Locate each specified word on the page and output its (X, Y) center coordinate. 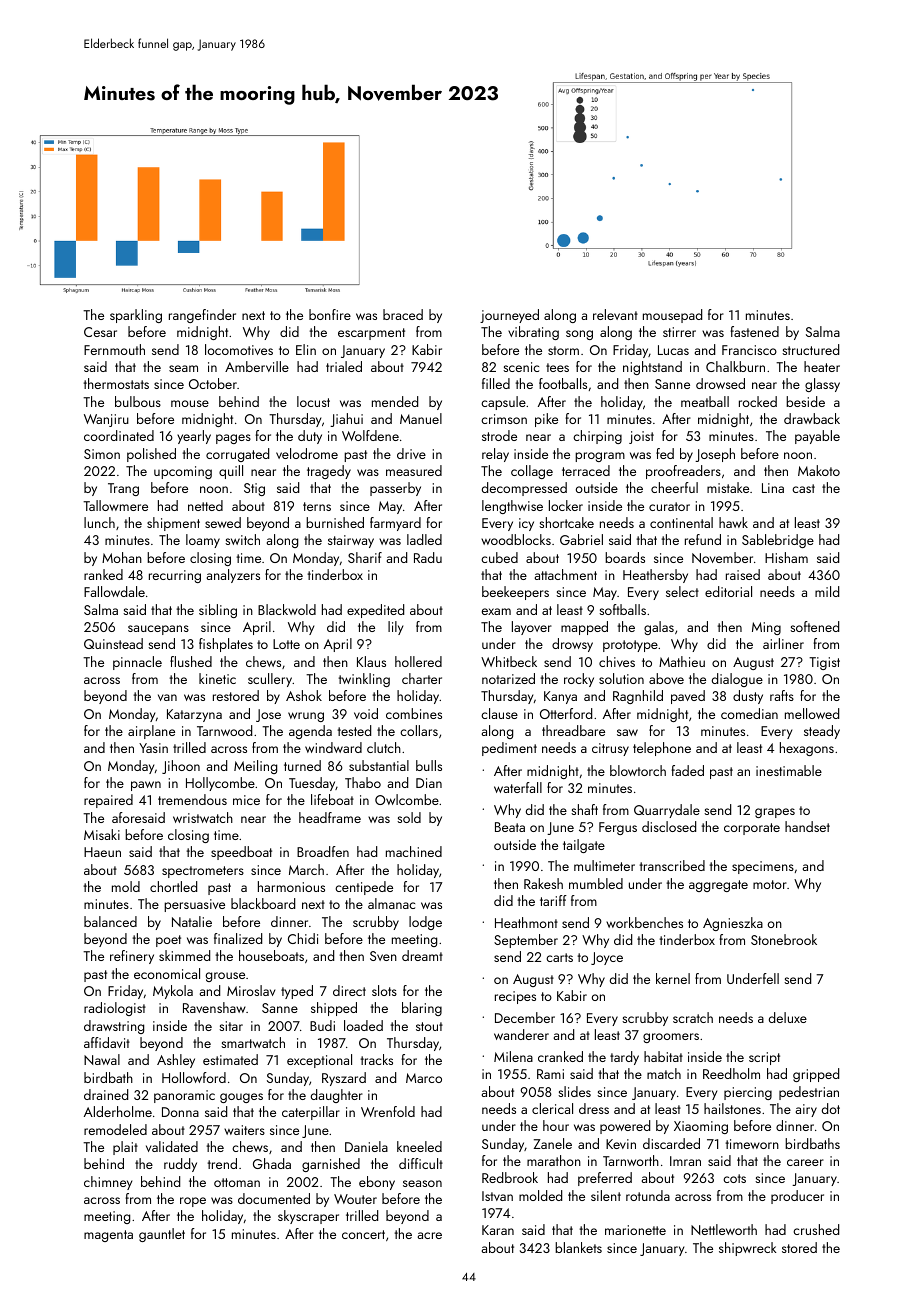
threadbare (573, 730)
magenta (108, 1236)
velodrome (307, 453)
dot (831, 1108)
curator (669, 506)
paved (688, 697)
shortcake (566, 522)
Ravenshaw (214, 1007)
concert (363, 1234)
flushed (191, 661)
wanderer (521, 1034)
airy (806, 1110)
